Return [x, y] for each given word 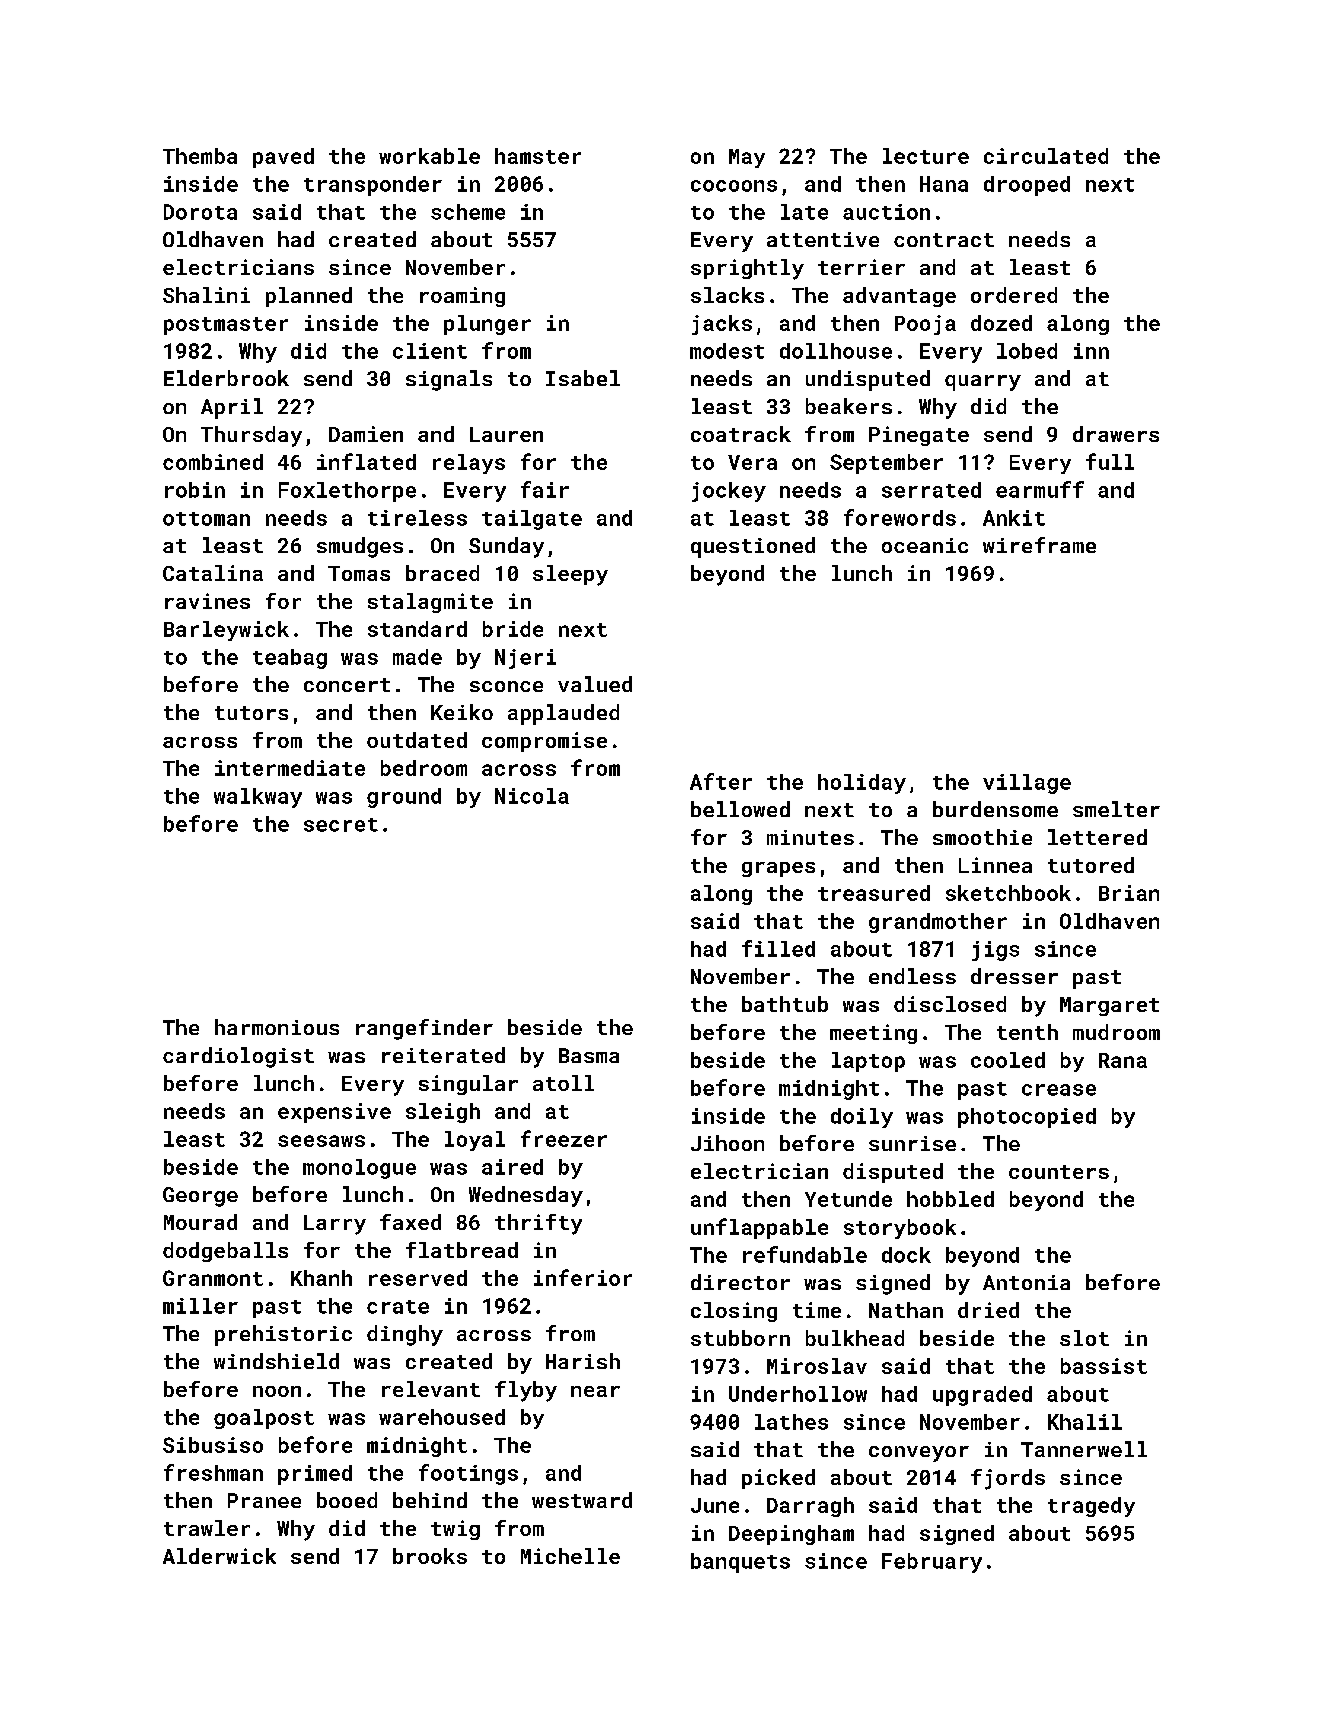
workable [429, 156]
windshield [276, 1361]
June [715, 1505]
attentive [823, 239]
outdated [417, 740]
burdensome [995, 809]
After [721, 781]
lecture [926, 156]
